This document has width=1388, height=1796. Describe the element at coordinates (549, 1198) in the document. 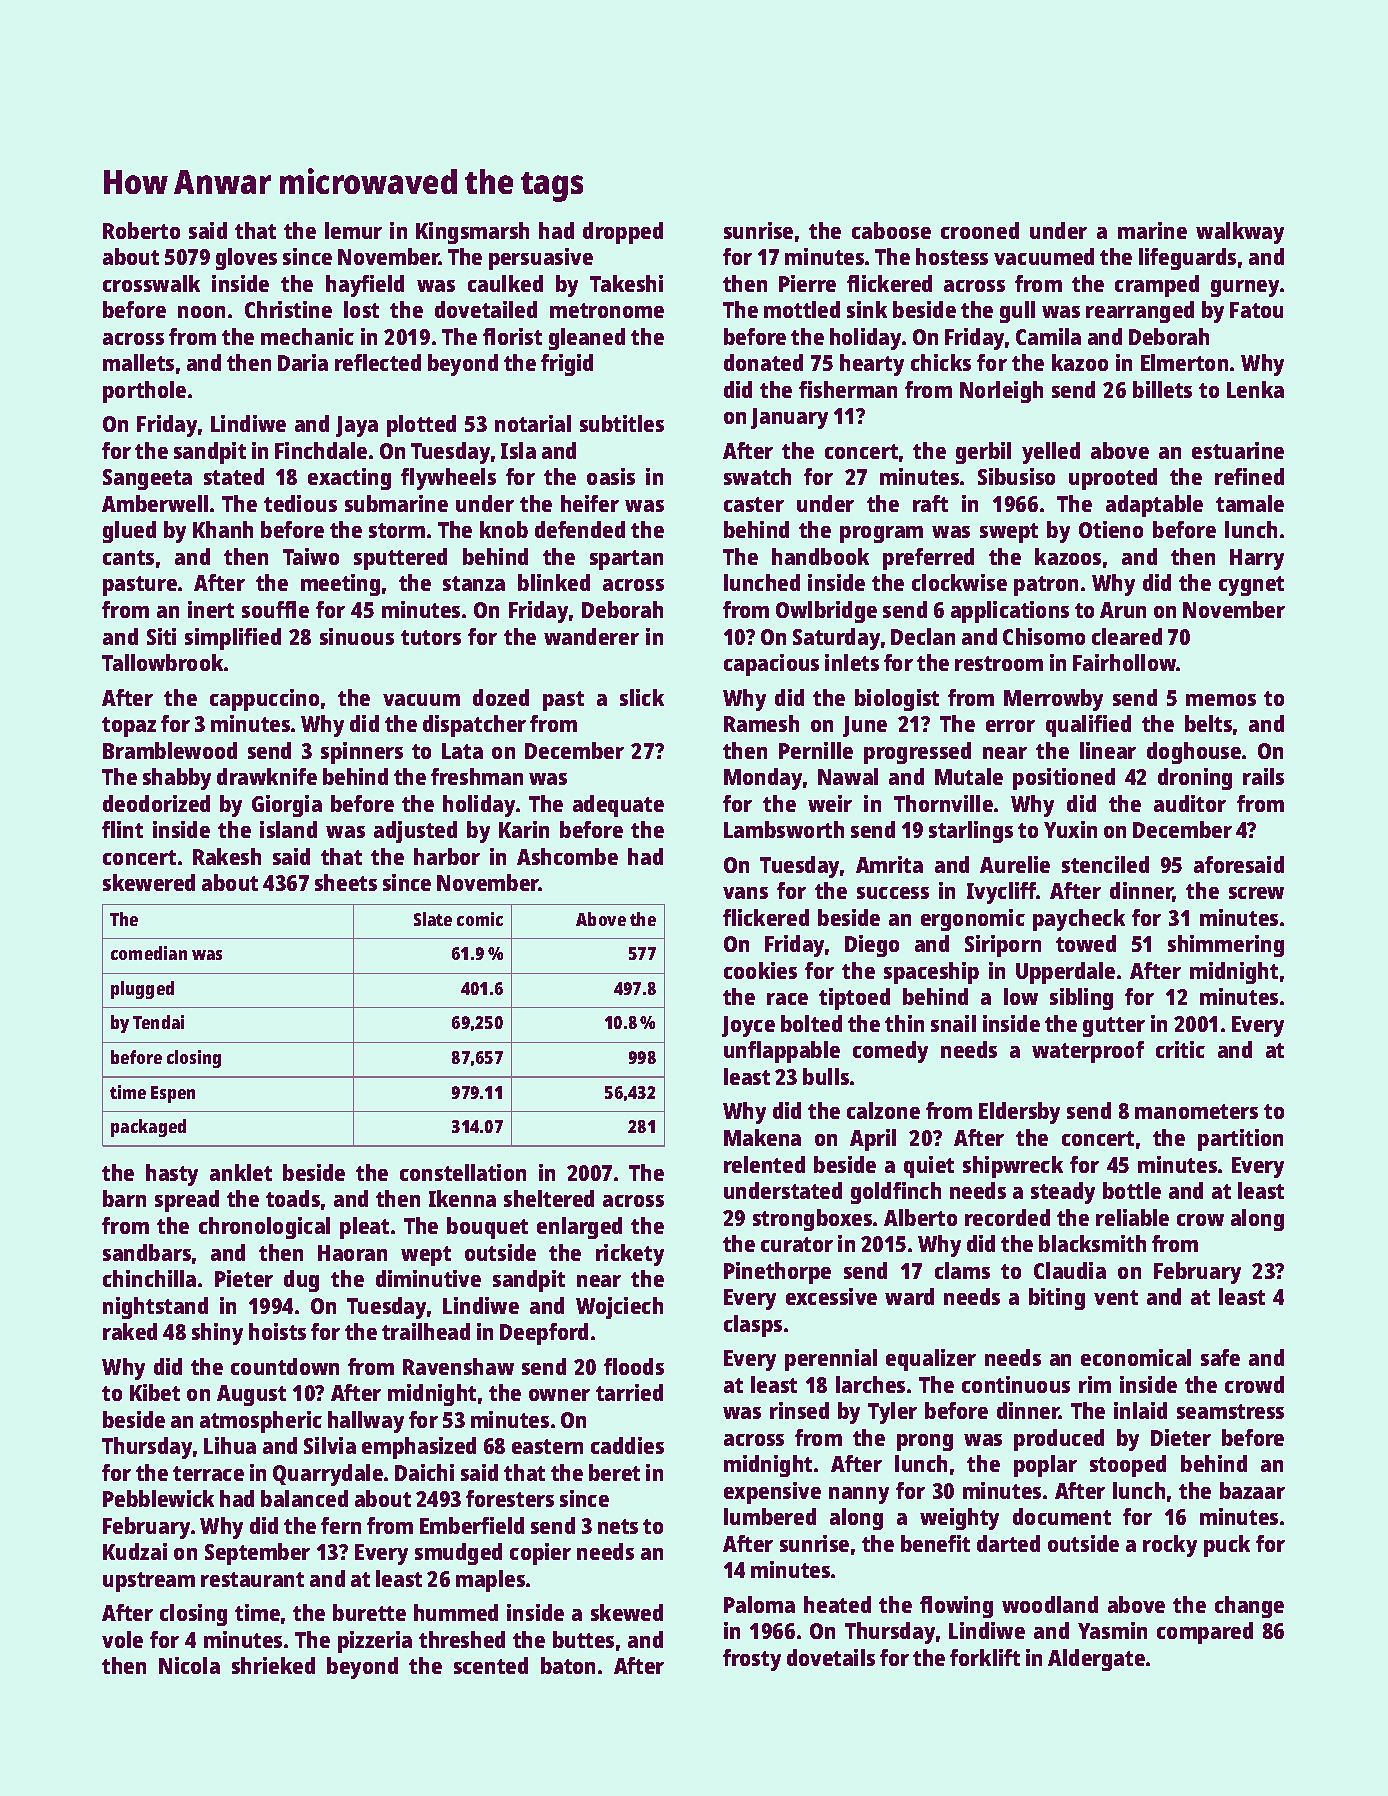

I see `sheltered` at that location.
